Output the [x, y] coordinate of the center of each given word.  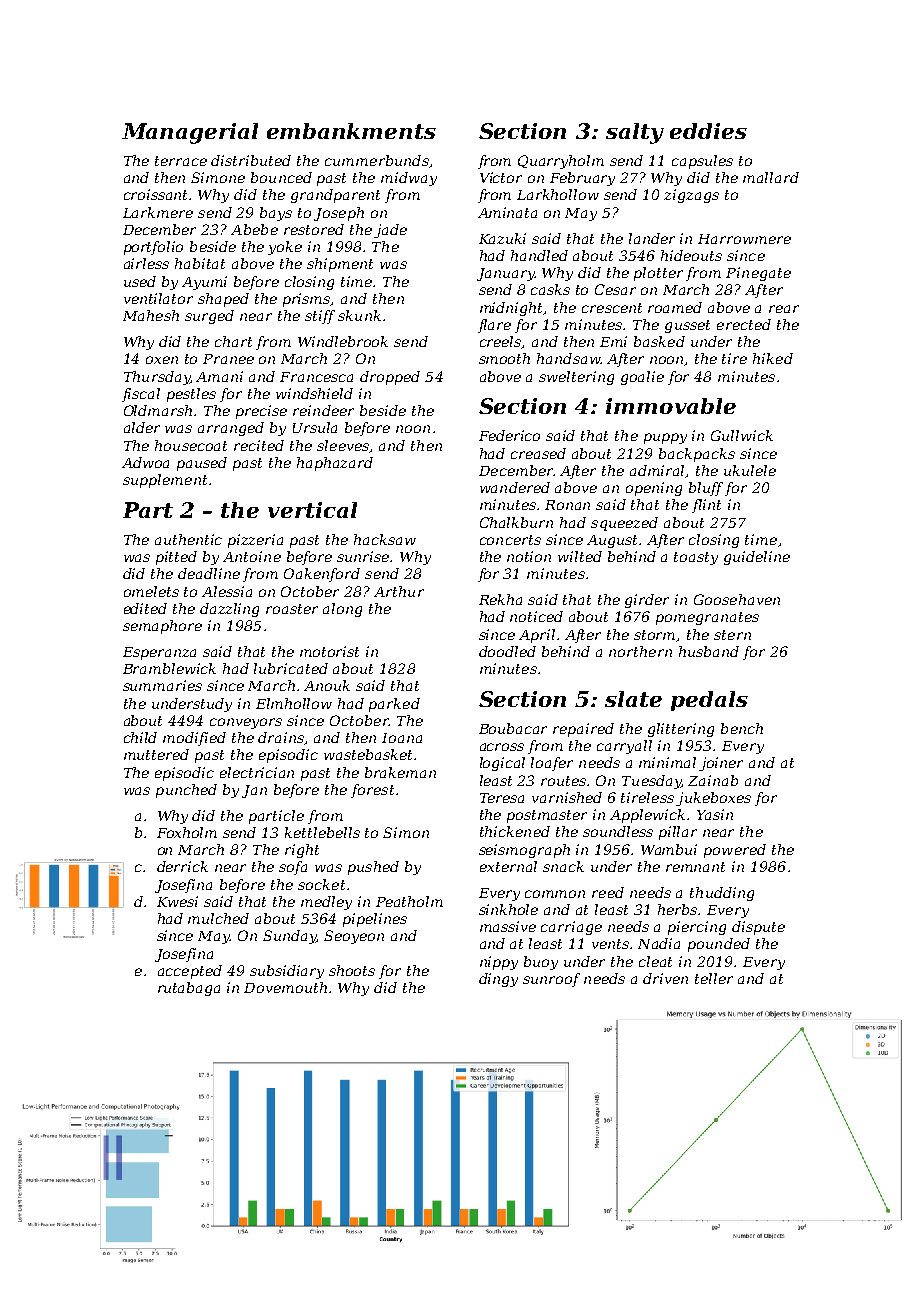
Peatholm [409, 901]
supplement [165, 481]
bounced [281, 177]
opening [654, 489]
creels [501, 342]
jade [390, 231]
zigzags [691, 196]
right [302, 851]
